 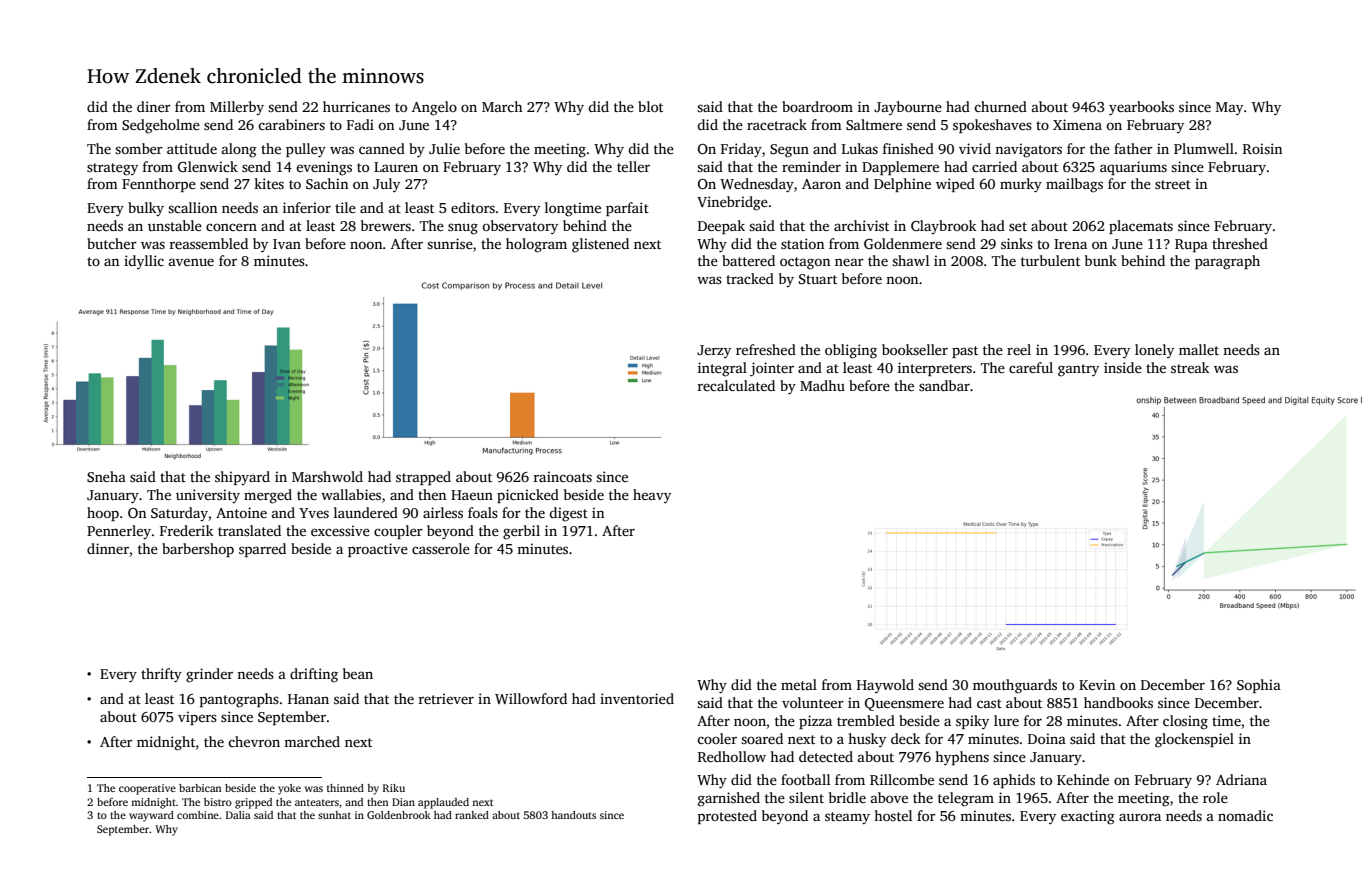 What do you see at coordinates (1088, 817) in the screenshot?
I see `exacting` at bounding box center [1088, 817].
